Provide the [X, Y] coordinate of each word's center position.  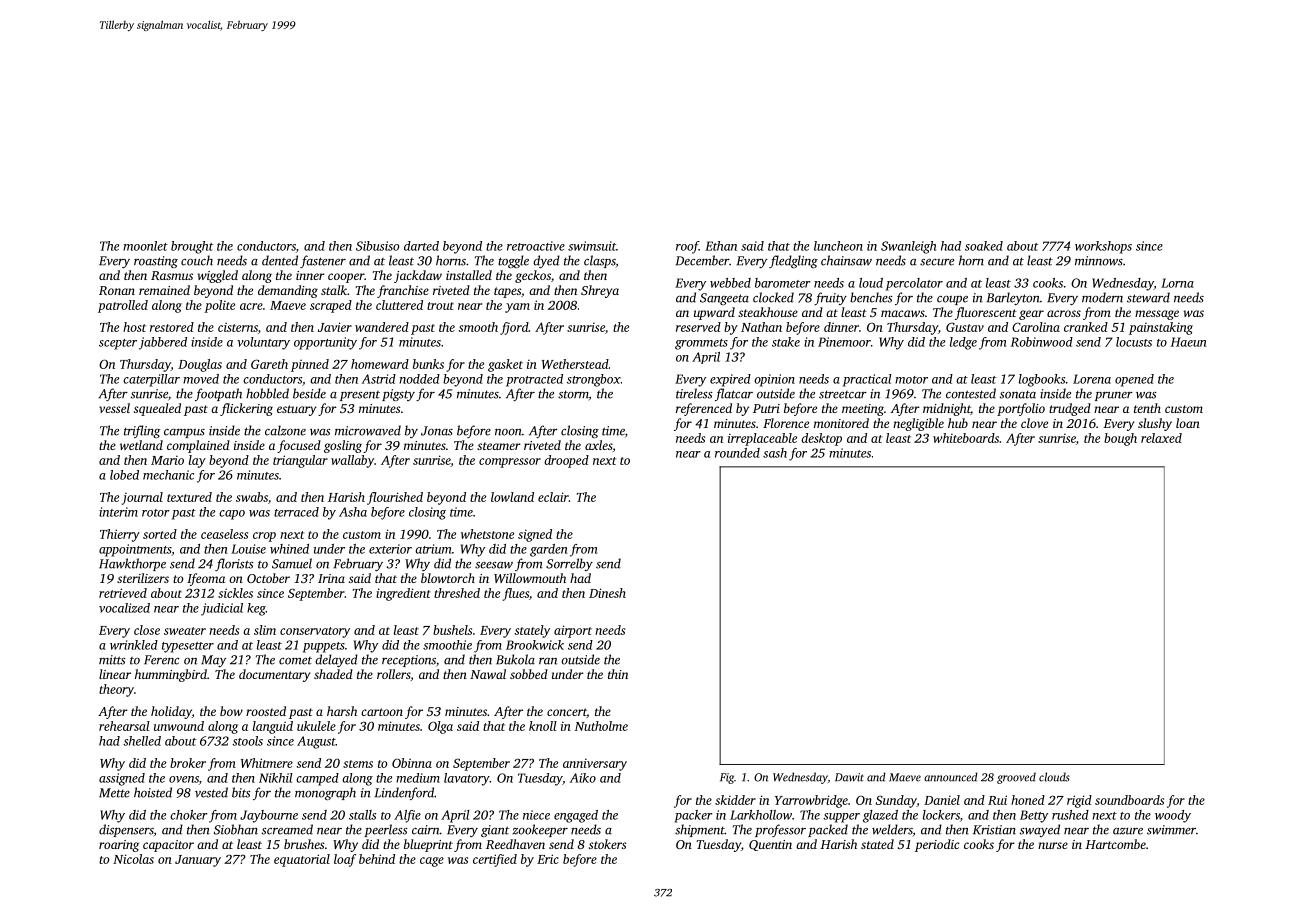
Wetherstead [575, 364]
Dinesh [607, 593]
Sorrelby [569, 564]
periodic [937, 845]
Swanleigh [908, 247]
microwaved [368, 430]
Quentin [770, 845]
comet [295, 661]
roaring [119, 846]
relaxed [1161, 438]
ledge [963, 343]
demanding [288, 291]
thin [618, 674]
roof [687, 247]
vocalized [124, 608]
